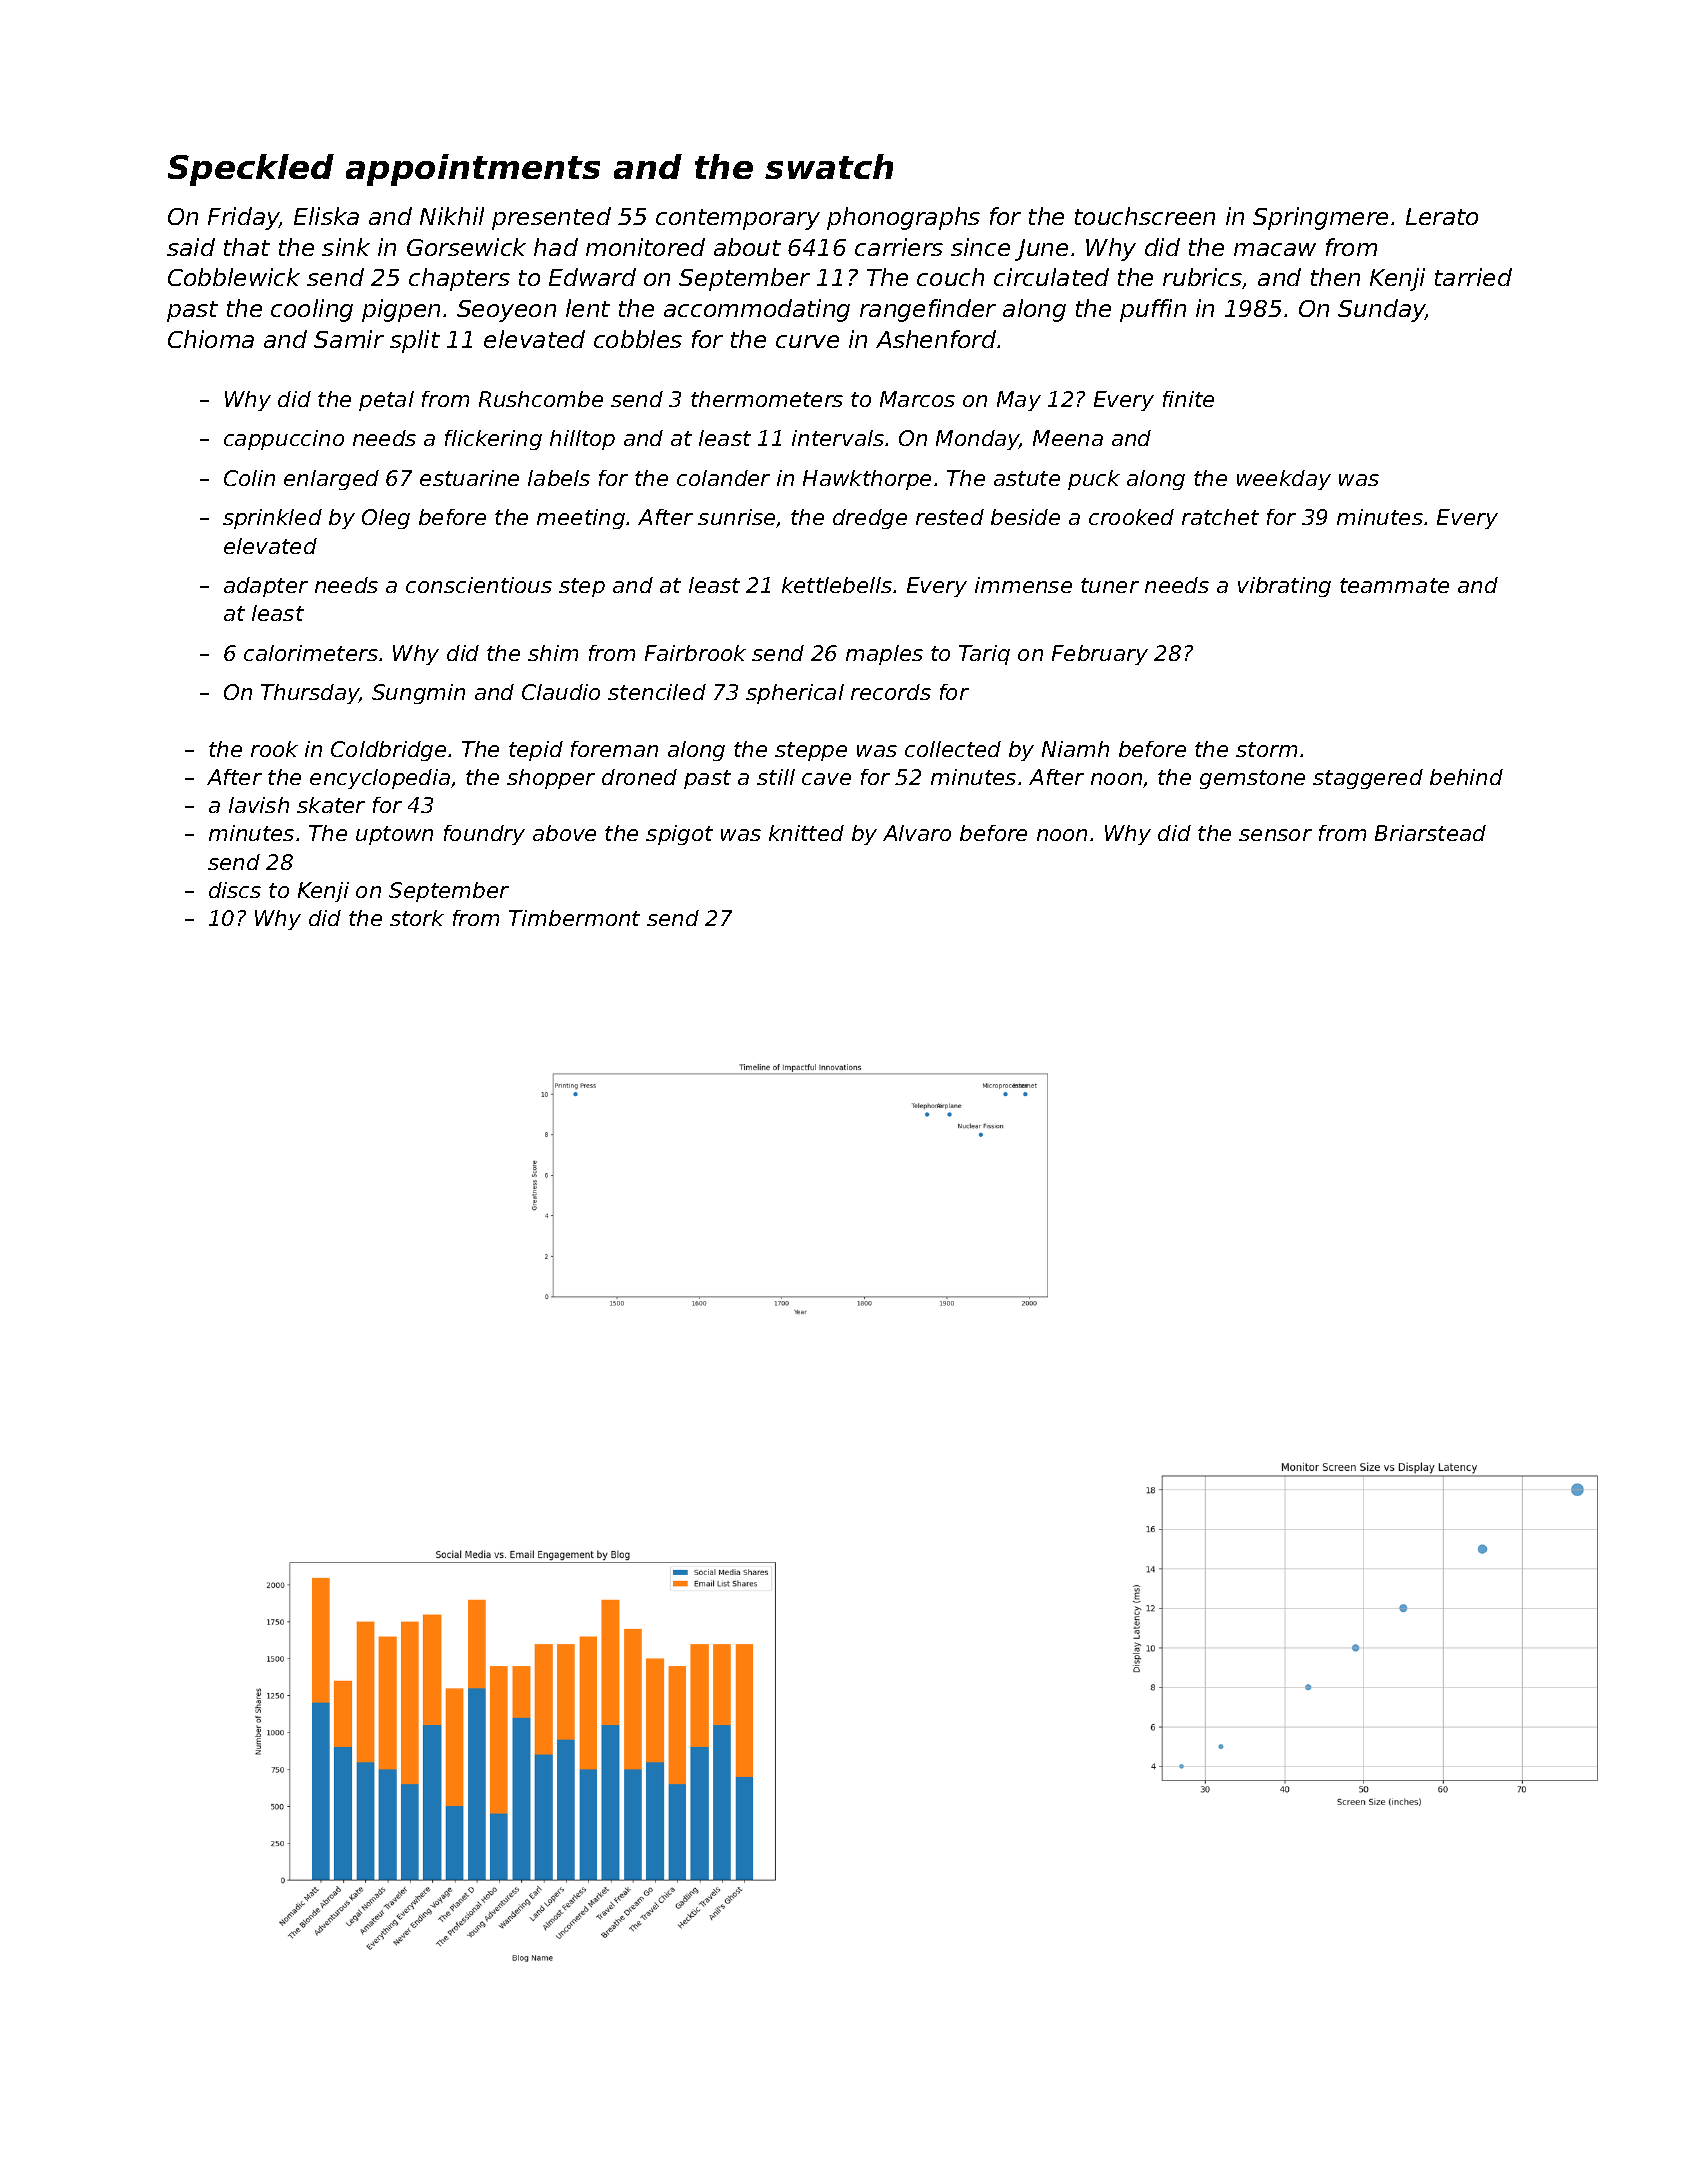 The image size is (1683, 2178). I want to click on teammate, so click(1394, 585).
